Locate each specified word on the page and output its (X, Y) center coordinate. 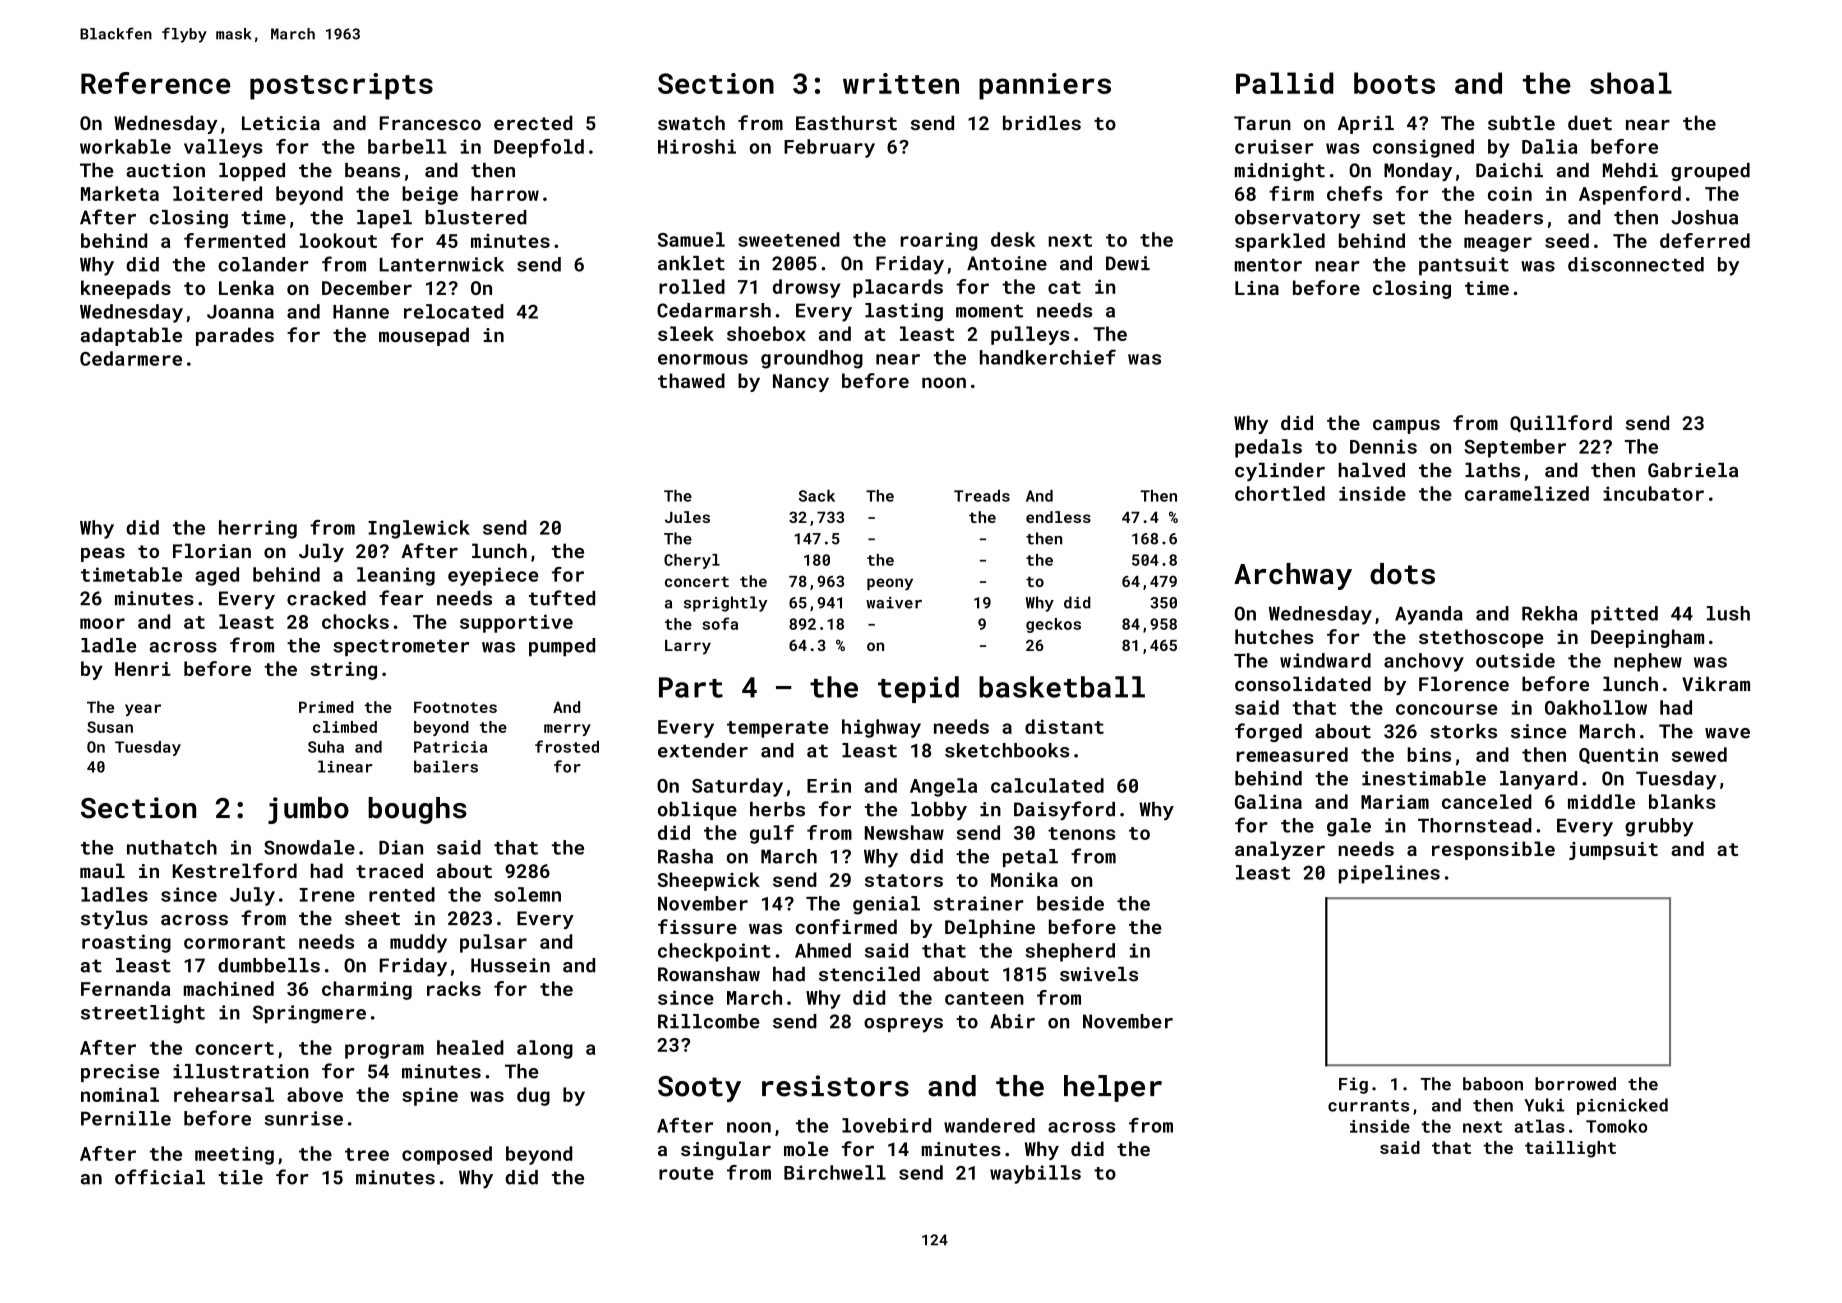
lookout (338, 240)
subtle (1521, 122)
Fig (1353, 1085)
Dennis (1383, 446)
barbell (407, 146)
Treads (982, 496)
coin (1510, 193)
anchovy (1424, 662)
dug (533, 1096)
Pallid (1285, 83)
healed (470, 1047)
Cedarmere (131, 358)
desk (1013, 239)
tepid (918, 689)
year (143, 710)
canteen (984, 998)
